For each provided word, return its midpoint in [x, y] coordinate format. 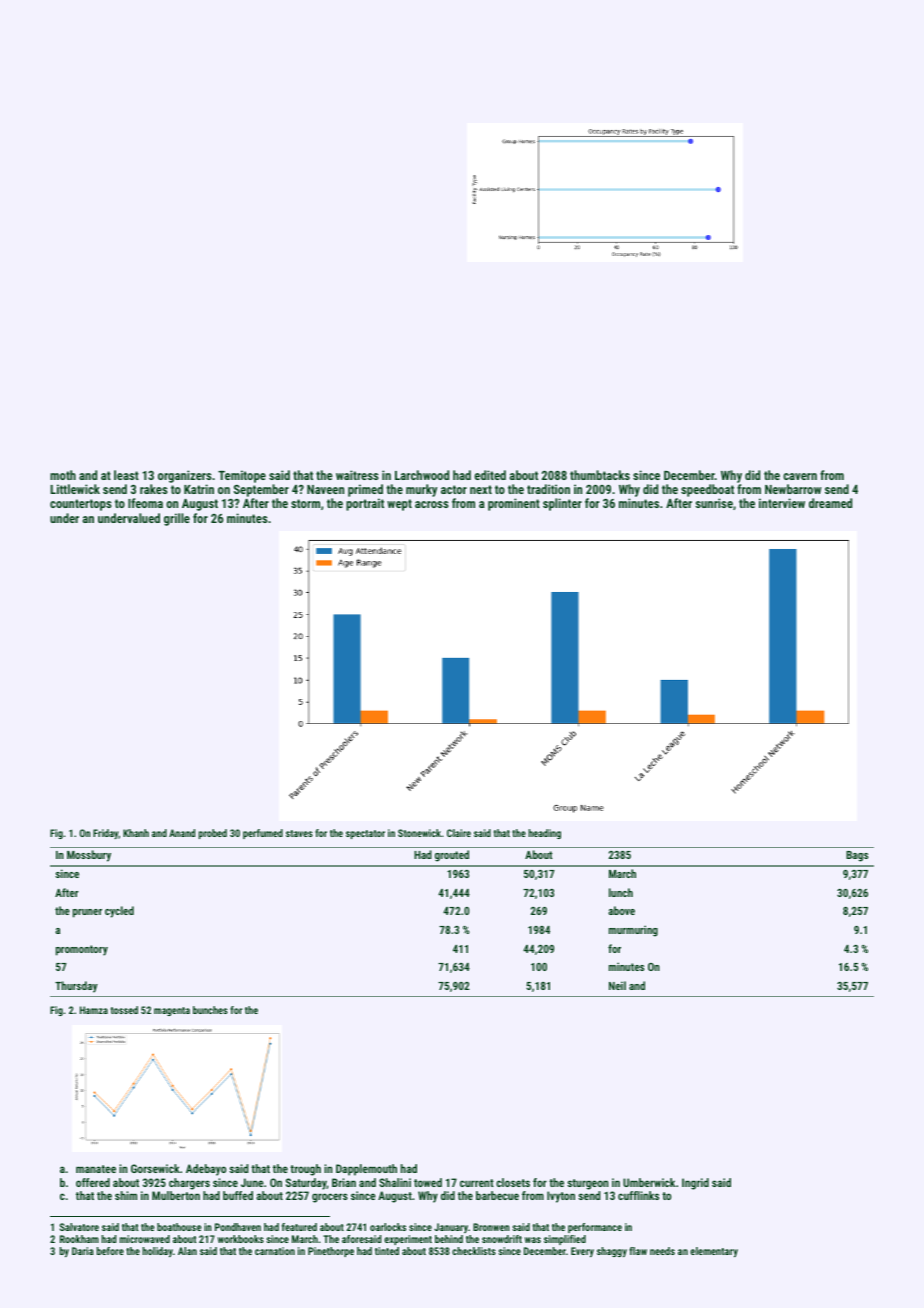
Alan [187, 1251]
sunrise [714, 503]
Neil [617, 985]
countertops [81, 505]
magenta [172, 1011]
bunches [210, 1010]
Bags [857, 856]
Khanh [136, 833]
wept [399, 505]
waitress [357, 475]
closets [513, 1182]
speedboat [707, 490]
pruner [87, 913]
